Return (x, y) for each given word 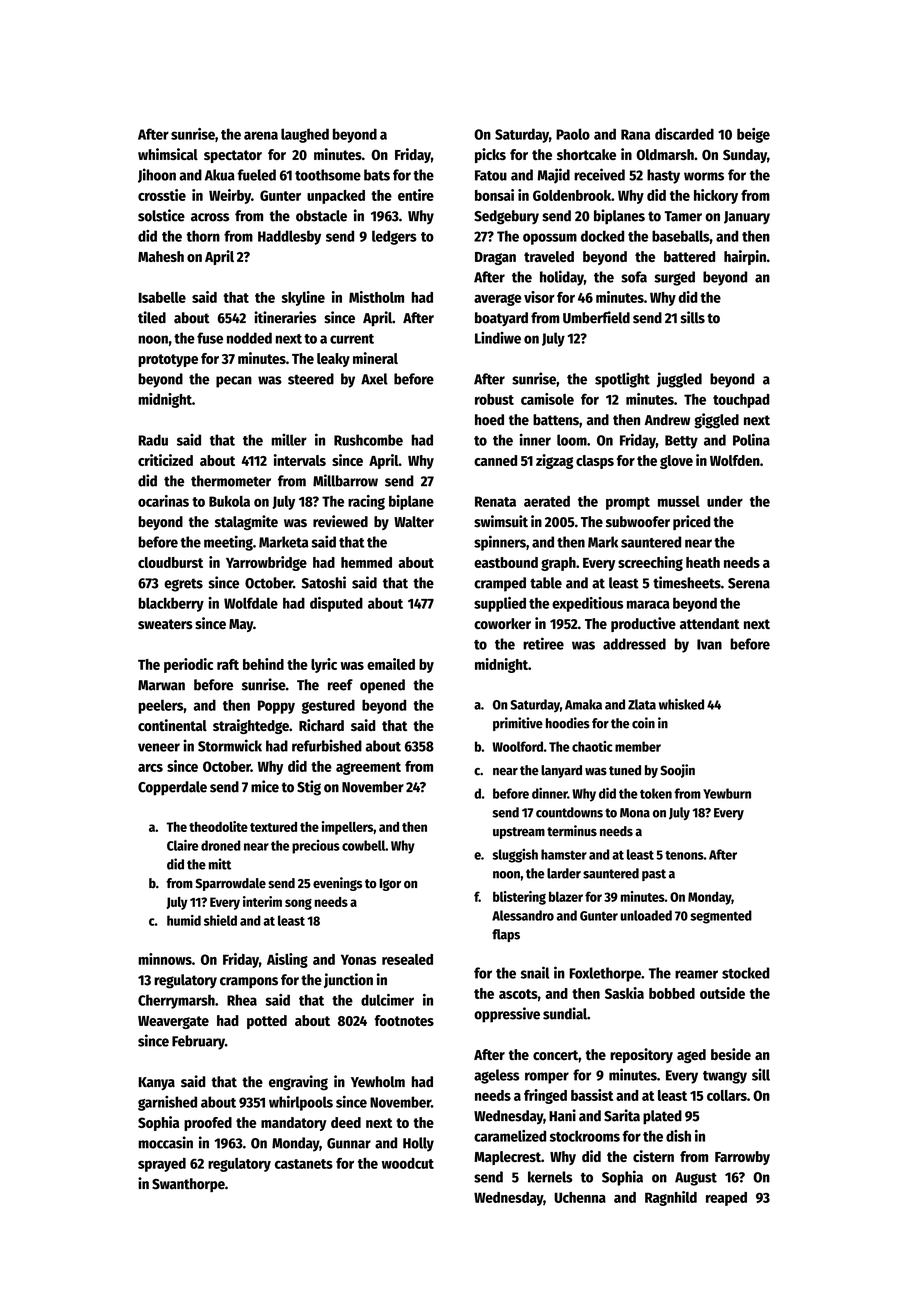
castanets (304, 1164)
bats (377, 175)
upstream (519, 833)
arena (261, 135)
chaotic (592, 746)
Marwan (161, 685)
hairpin (745, 257)
